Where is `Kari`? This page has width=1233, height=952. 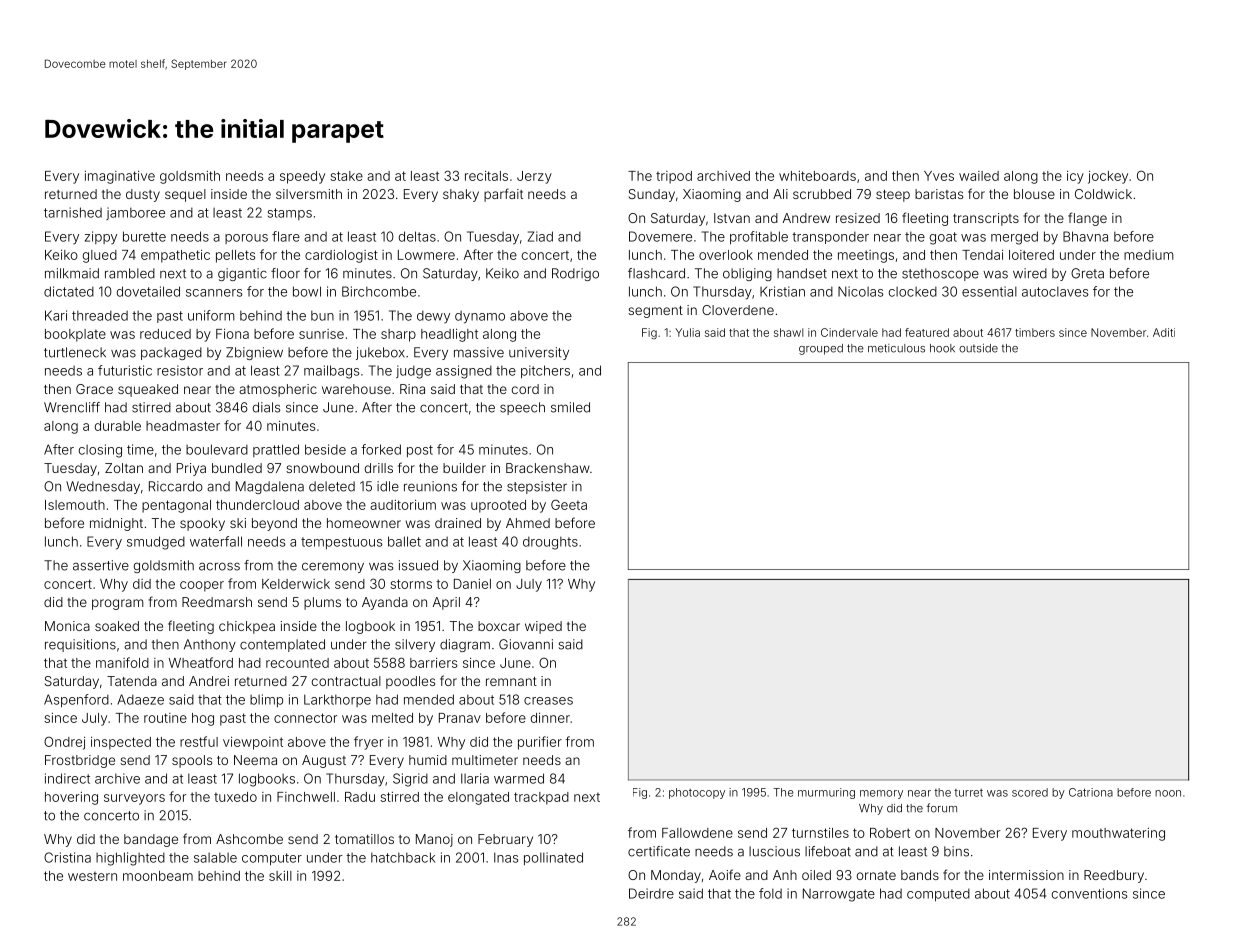
Kari is located at coordinates (56, 315).
